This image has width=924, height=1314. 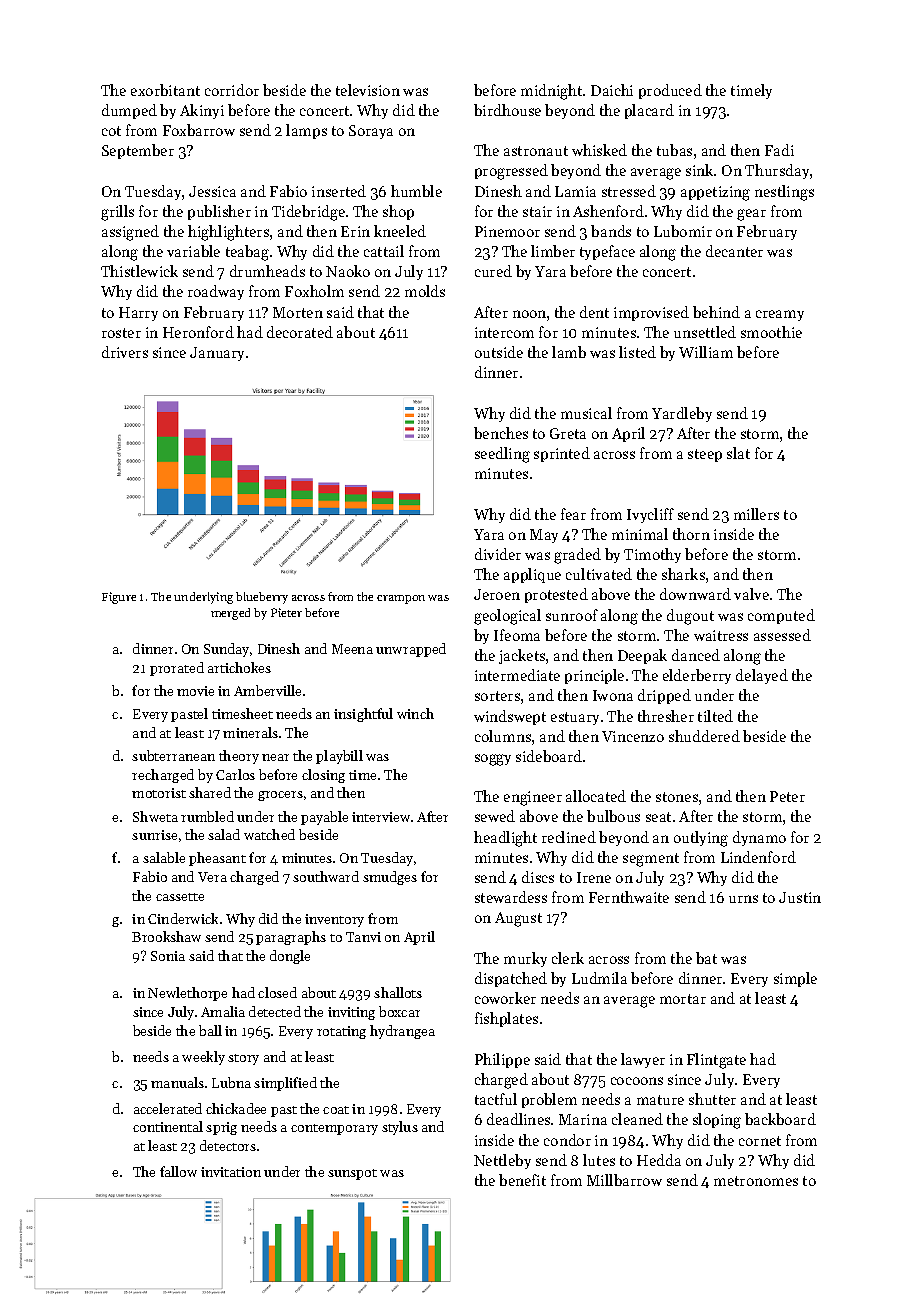 What do you see at coordinates (166, 936) in the image?
I see `Brookshaw` at bounding box center [166, 936].
